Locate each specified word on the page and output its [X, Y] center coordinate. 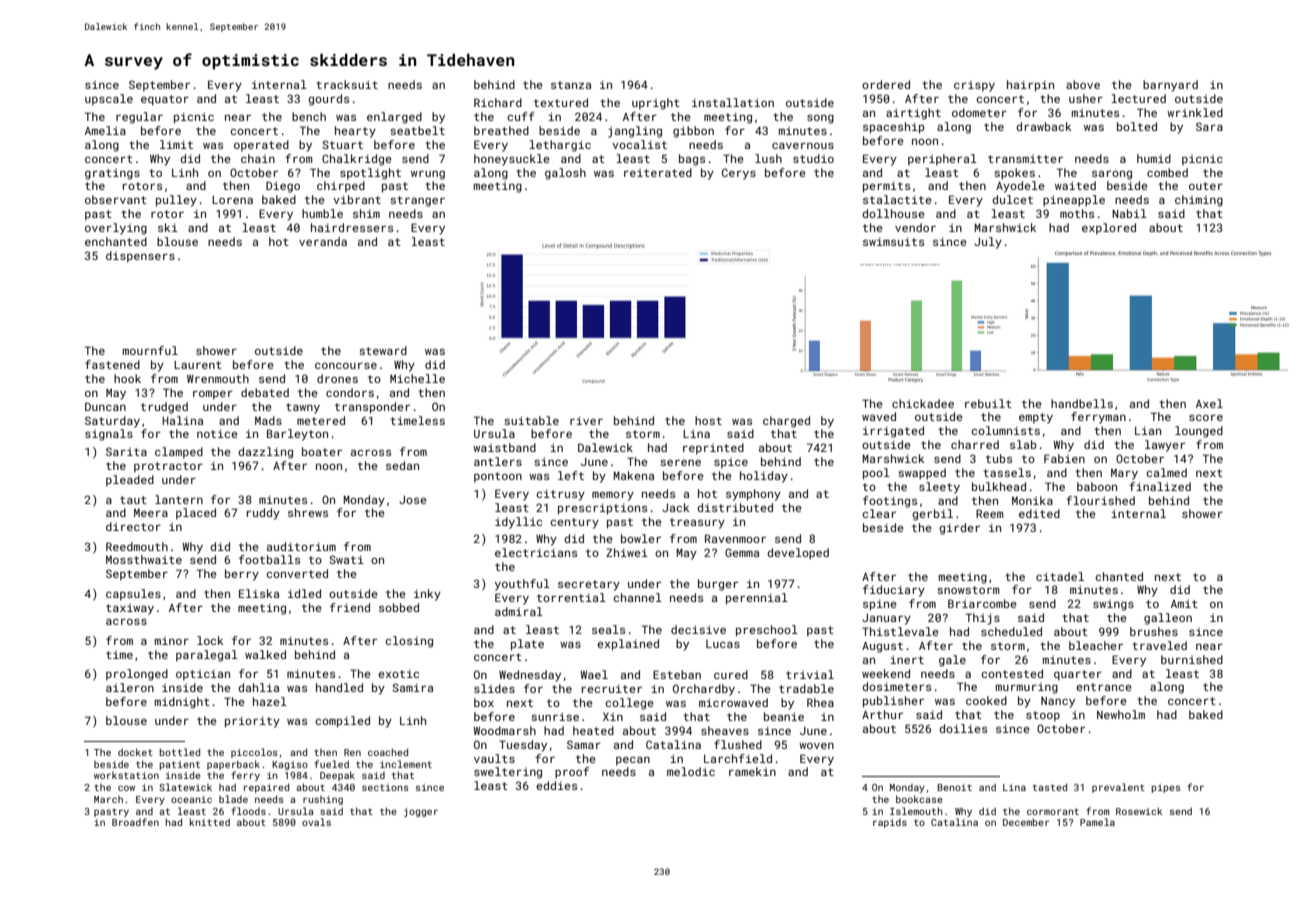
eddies [556, 785]
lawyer [1165, 446]
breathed [501, 130]
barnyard [1170, 86]
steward [383, 350]
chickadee [923, 403]
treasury [697, 523]
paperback [233, 765]
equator [165, 100]
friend [350, 607]
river [586, 420]
